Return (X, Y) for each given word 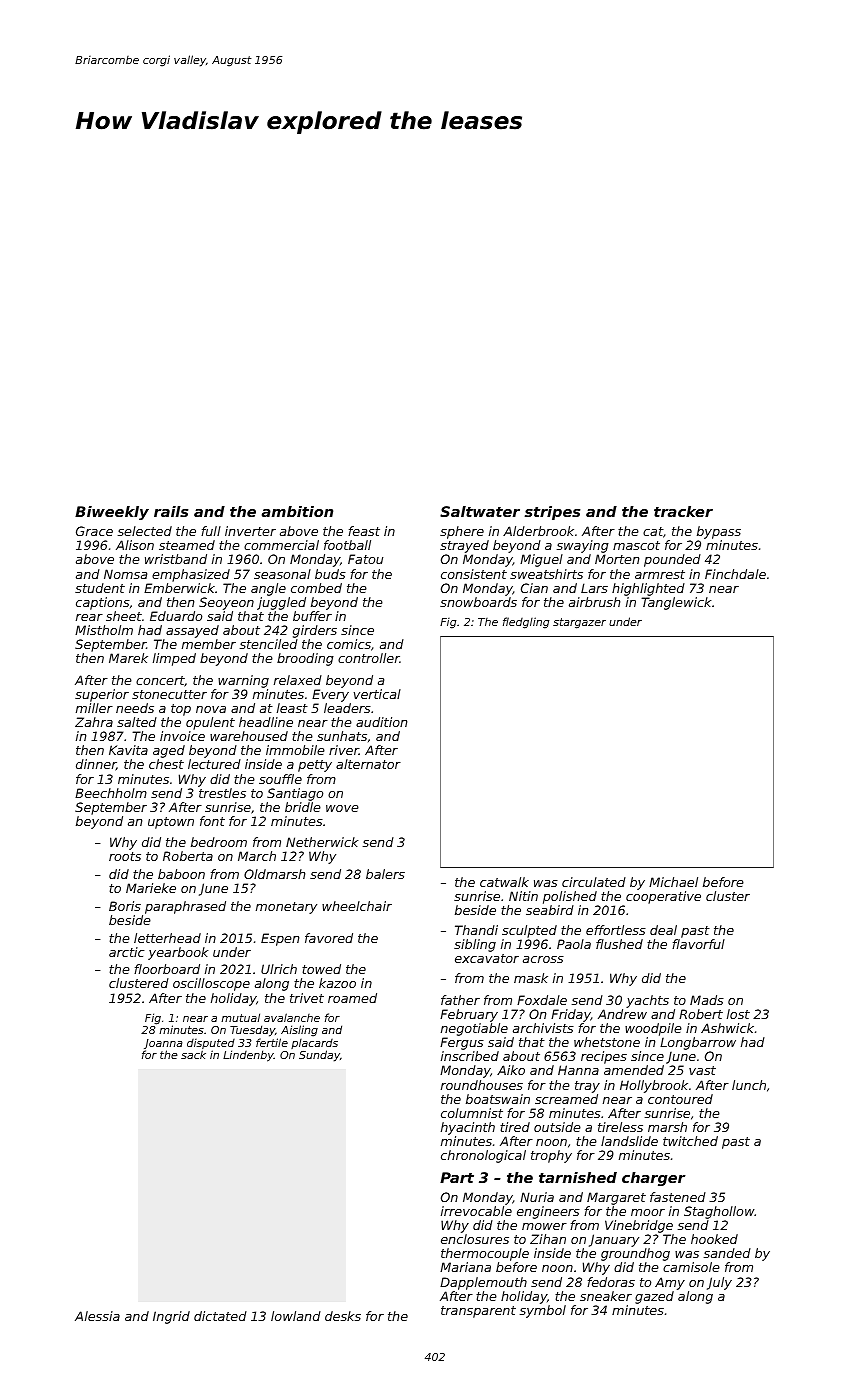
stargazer (579, 623)
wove (342, 808)
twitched (690, 1141)
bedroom (219, 842)
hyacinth (468, 1128)
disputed (211, 1044)
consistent (474, 574)
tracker (683, 511)
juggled (281, 603)
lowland (296, 1316)
